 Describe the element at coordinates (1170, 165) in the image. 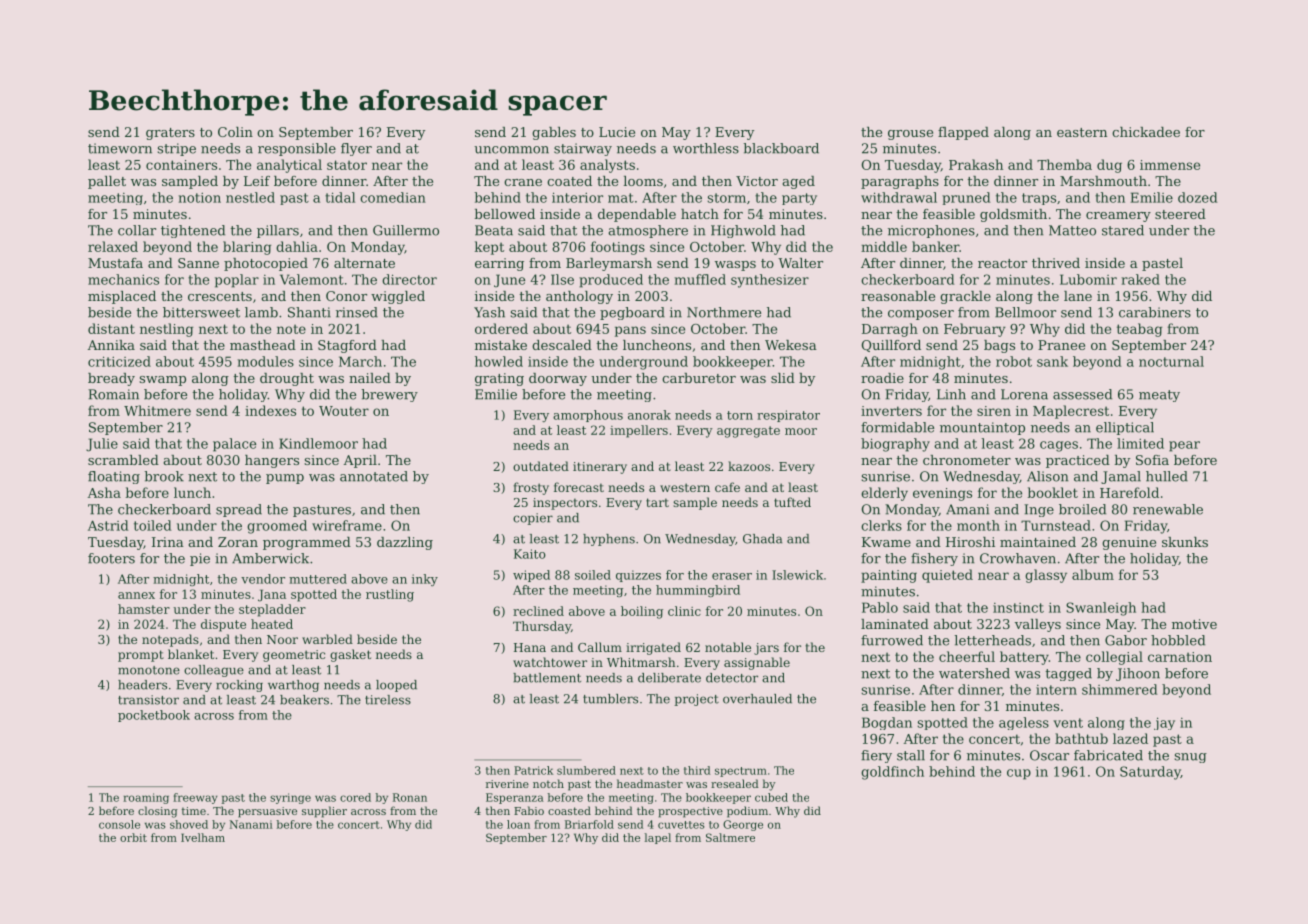

I see `immense` at that location.
